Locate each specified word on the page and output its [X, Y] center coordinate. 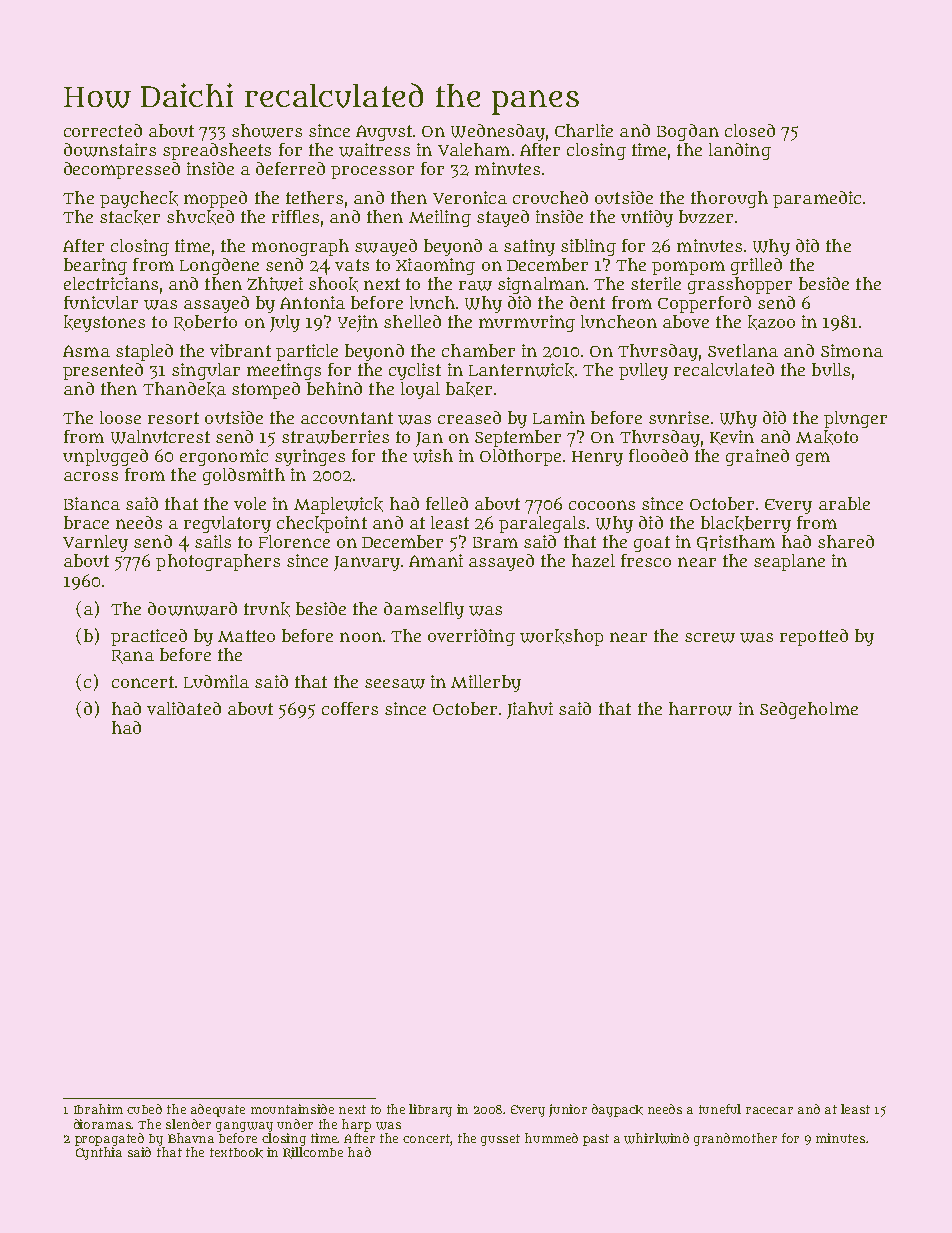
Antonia [312, 302]
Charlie [584, 130]
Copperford [704, 304]
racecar [769, 1110]
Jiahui [530, 710]
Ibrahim [98, 1109]
